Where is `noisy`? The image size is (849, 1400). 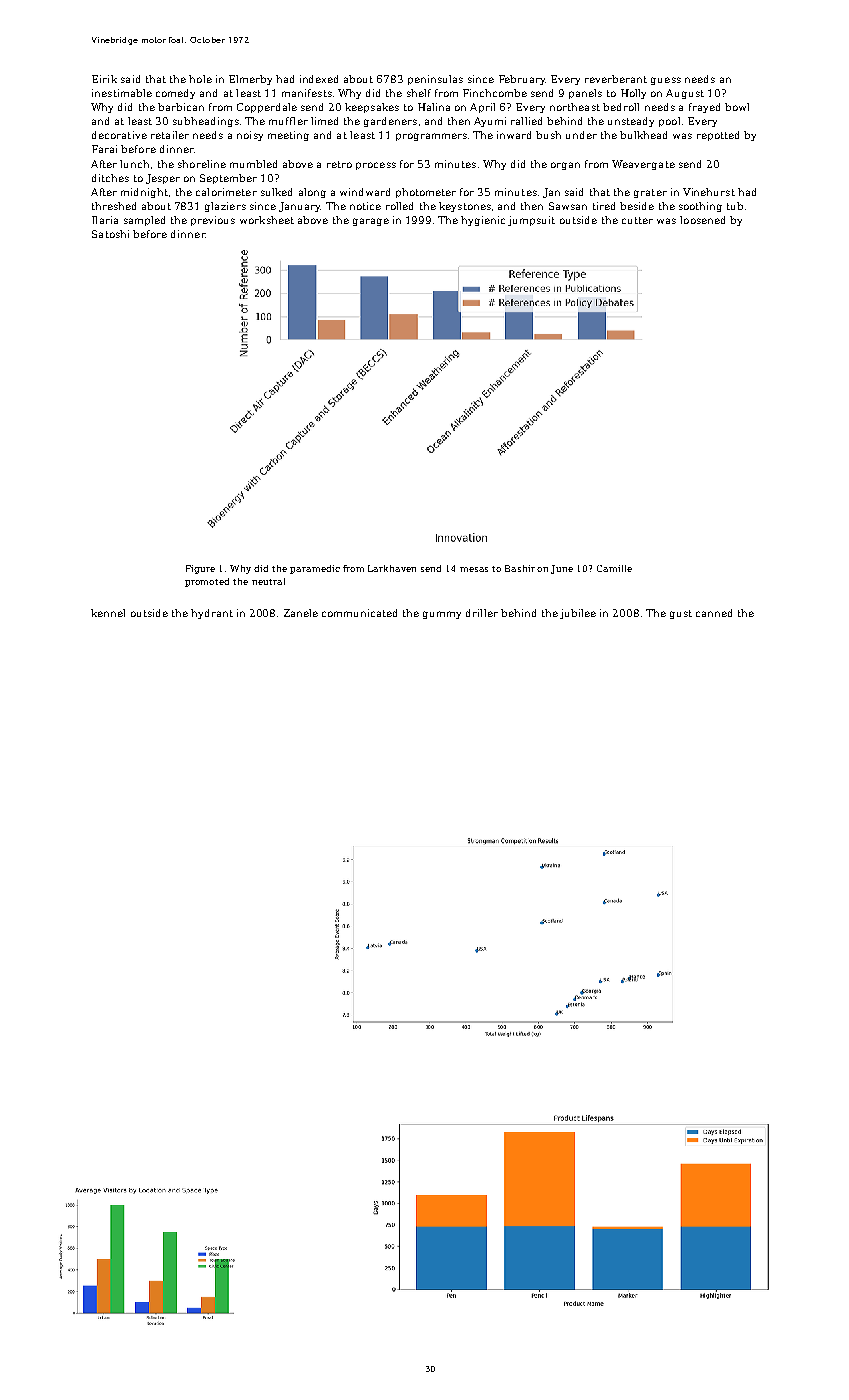 noisy is located at coordinates (250, 136).
